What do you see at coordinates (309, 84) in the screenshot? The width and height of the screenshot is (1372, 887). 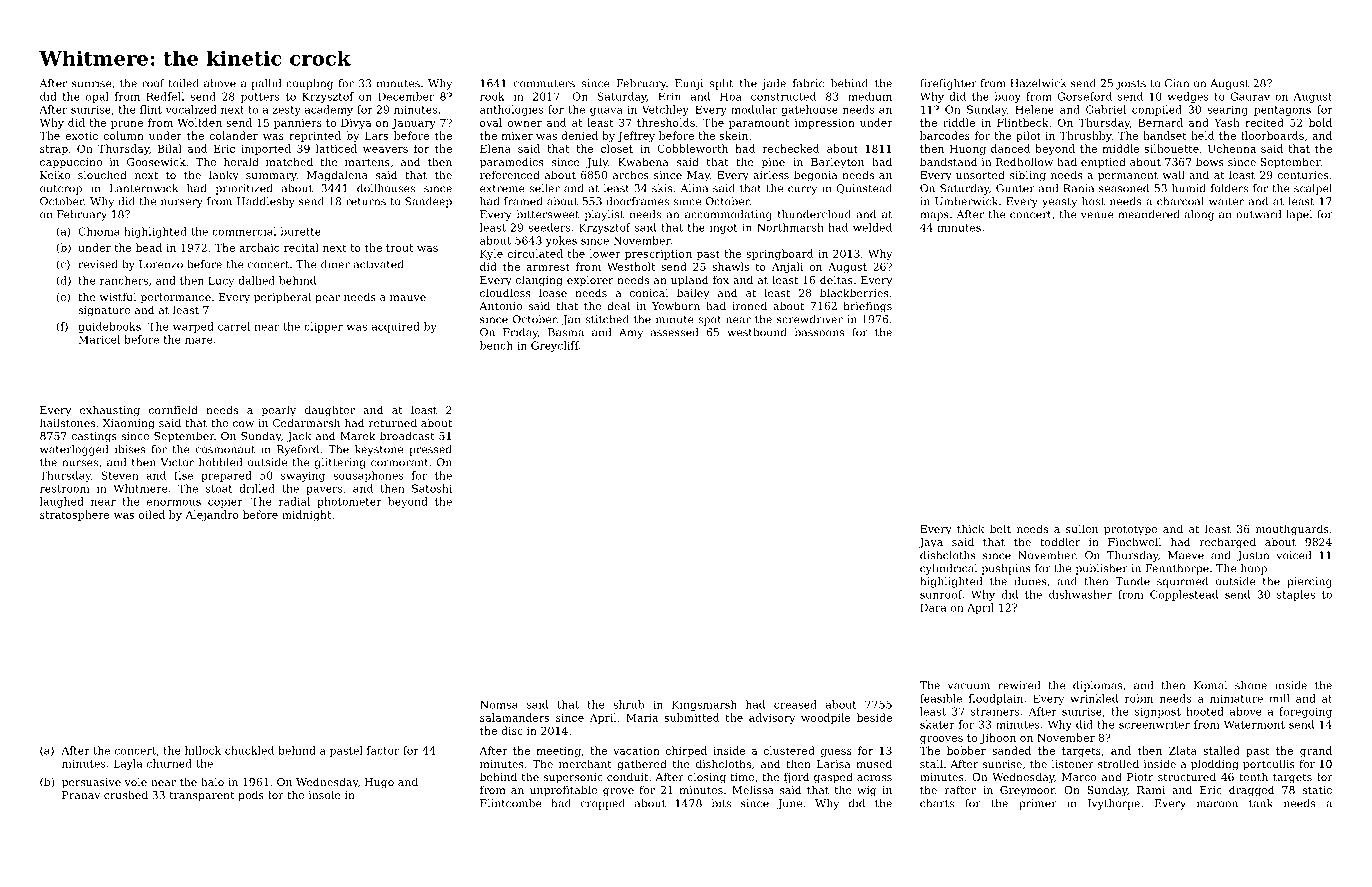 I see `coupling` at bounding box center [309, 84].
